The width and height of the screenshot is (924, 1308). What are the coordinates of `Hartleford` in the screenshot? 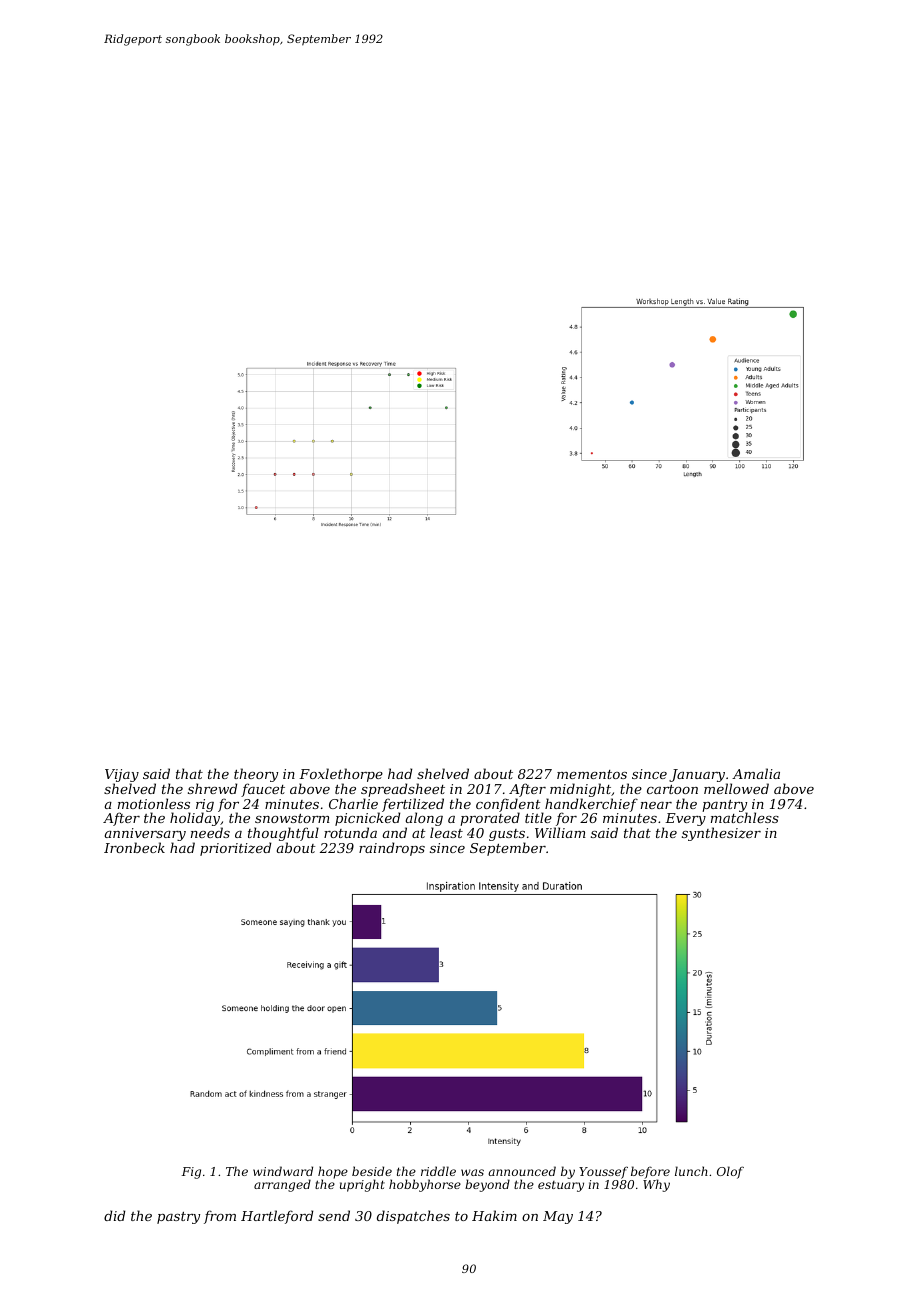 It's located at (277, 1217).
